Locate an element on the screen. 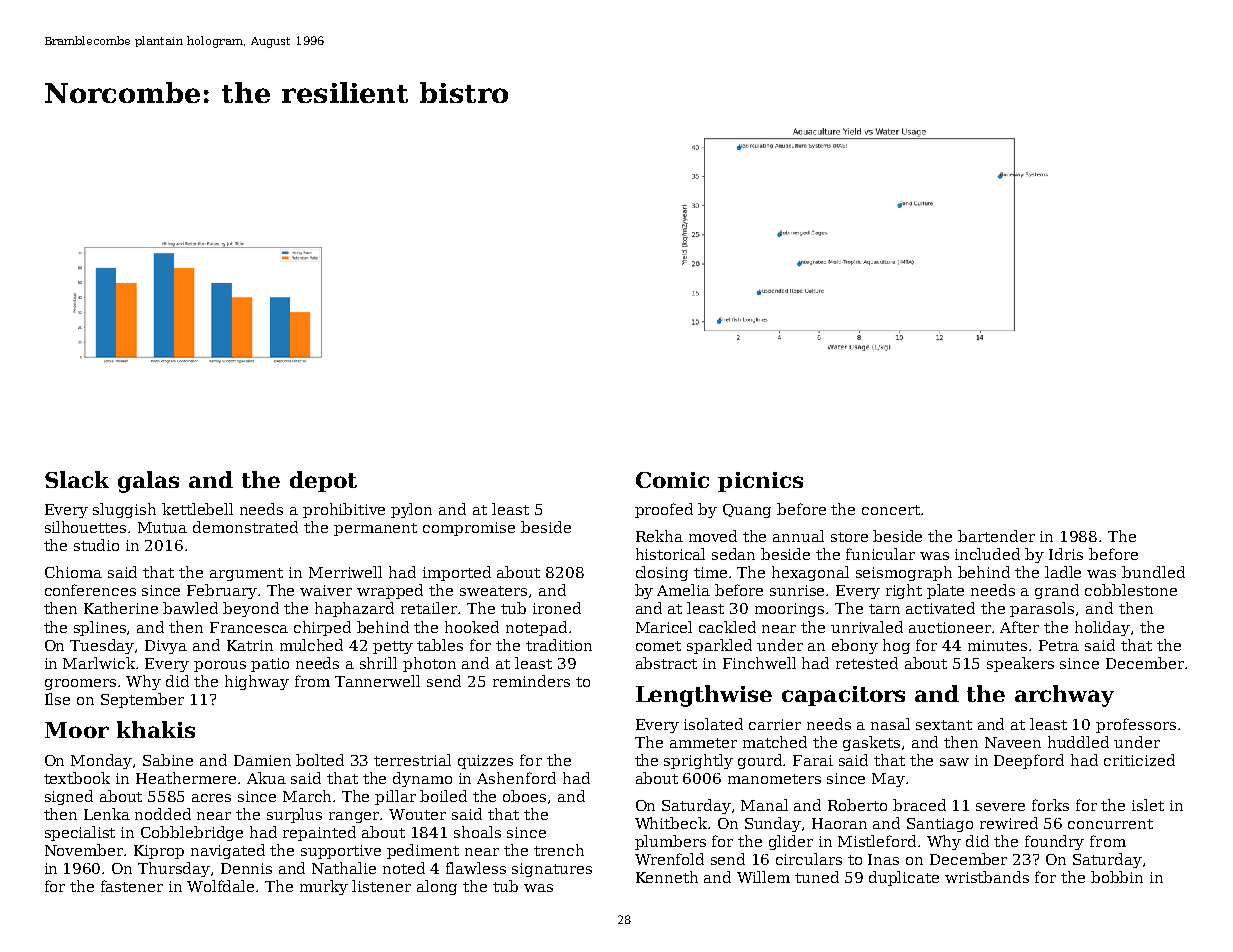 The width and height of the screenshot is (1233, 952). khakis is located at coordinates (156, 729).
